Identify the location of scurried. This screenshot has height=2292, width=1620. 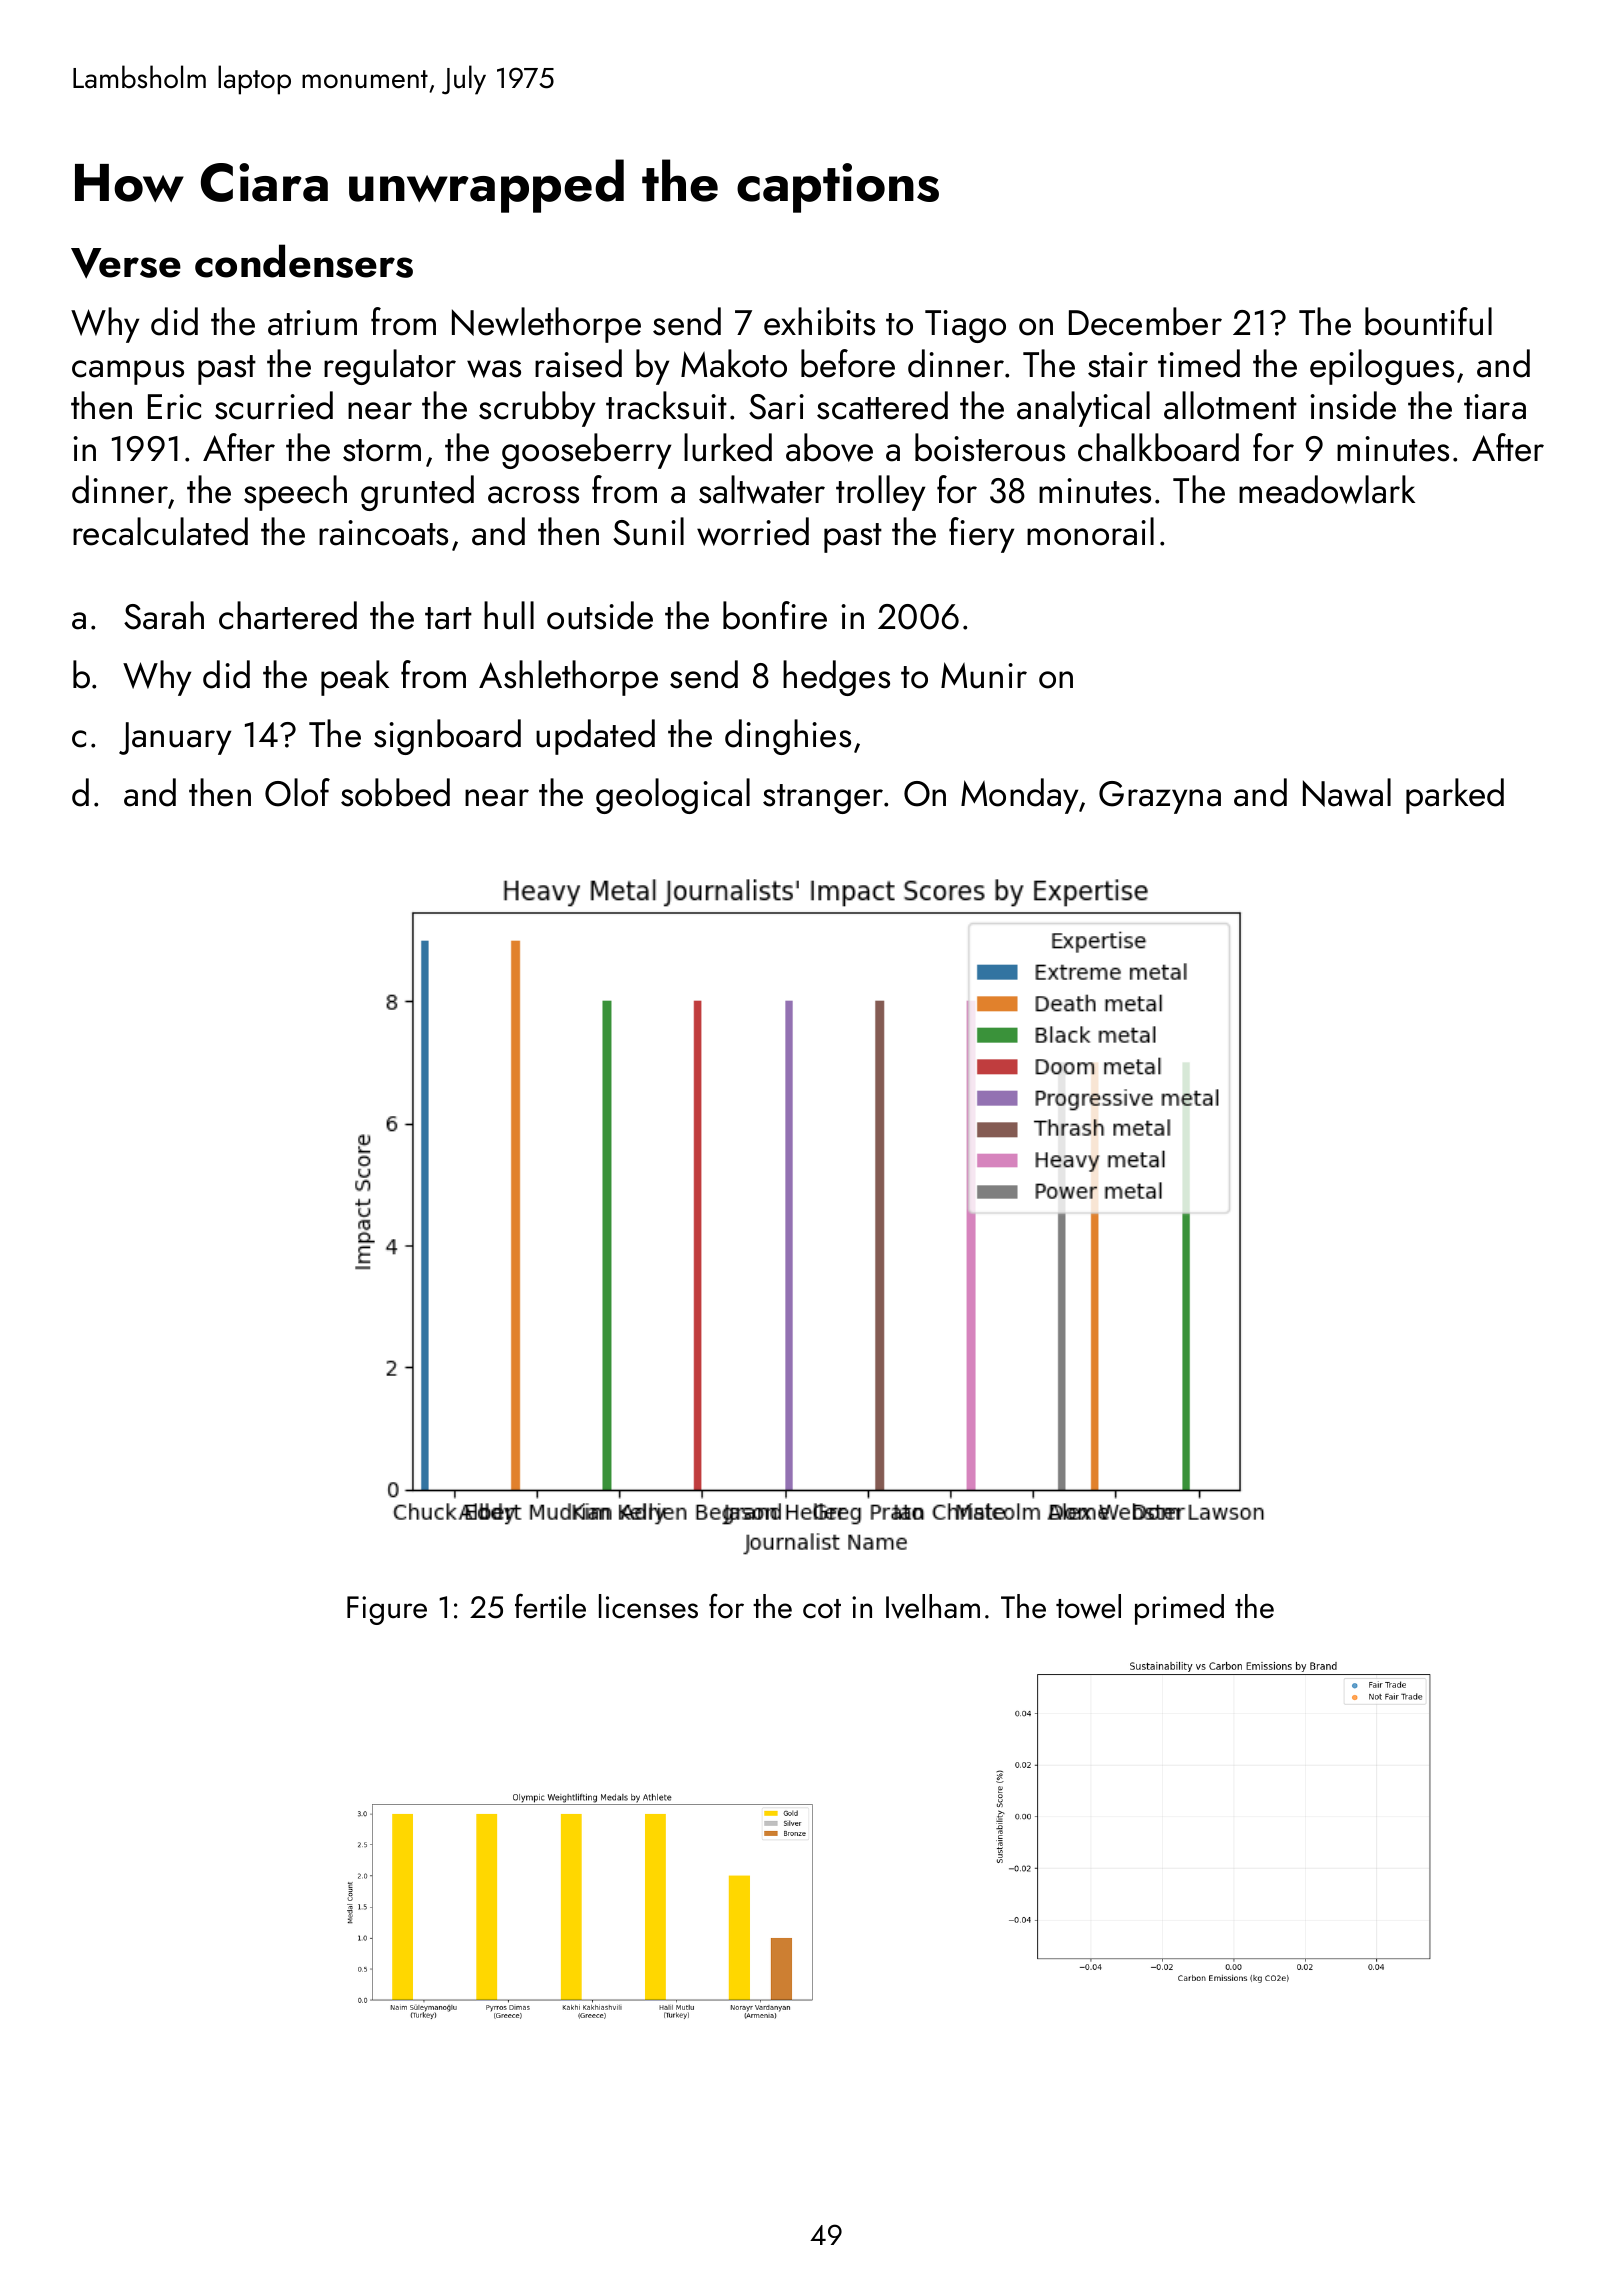
(274, 405).
